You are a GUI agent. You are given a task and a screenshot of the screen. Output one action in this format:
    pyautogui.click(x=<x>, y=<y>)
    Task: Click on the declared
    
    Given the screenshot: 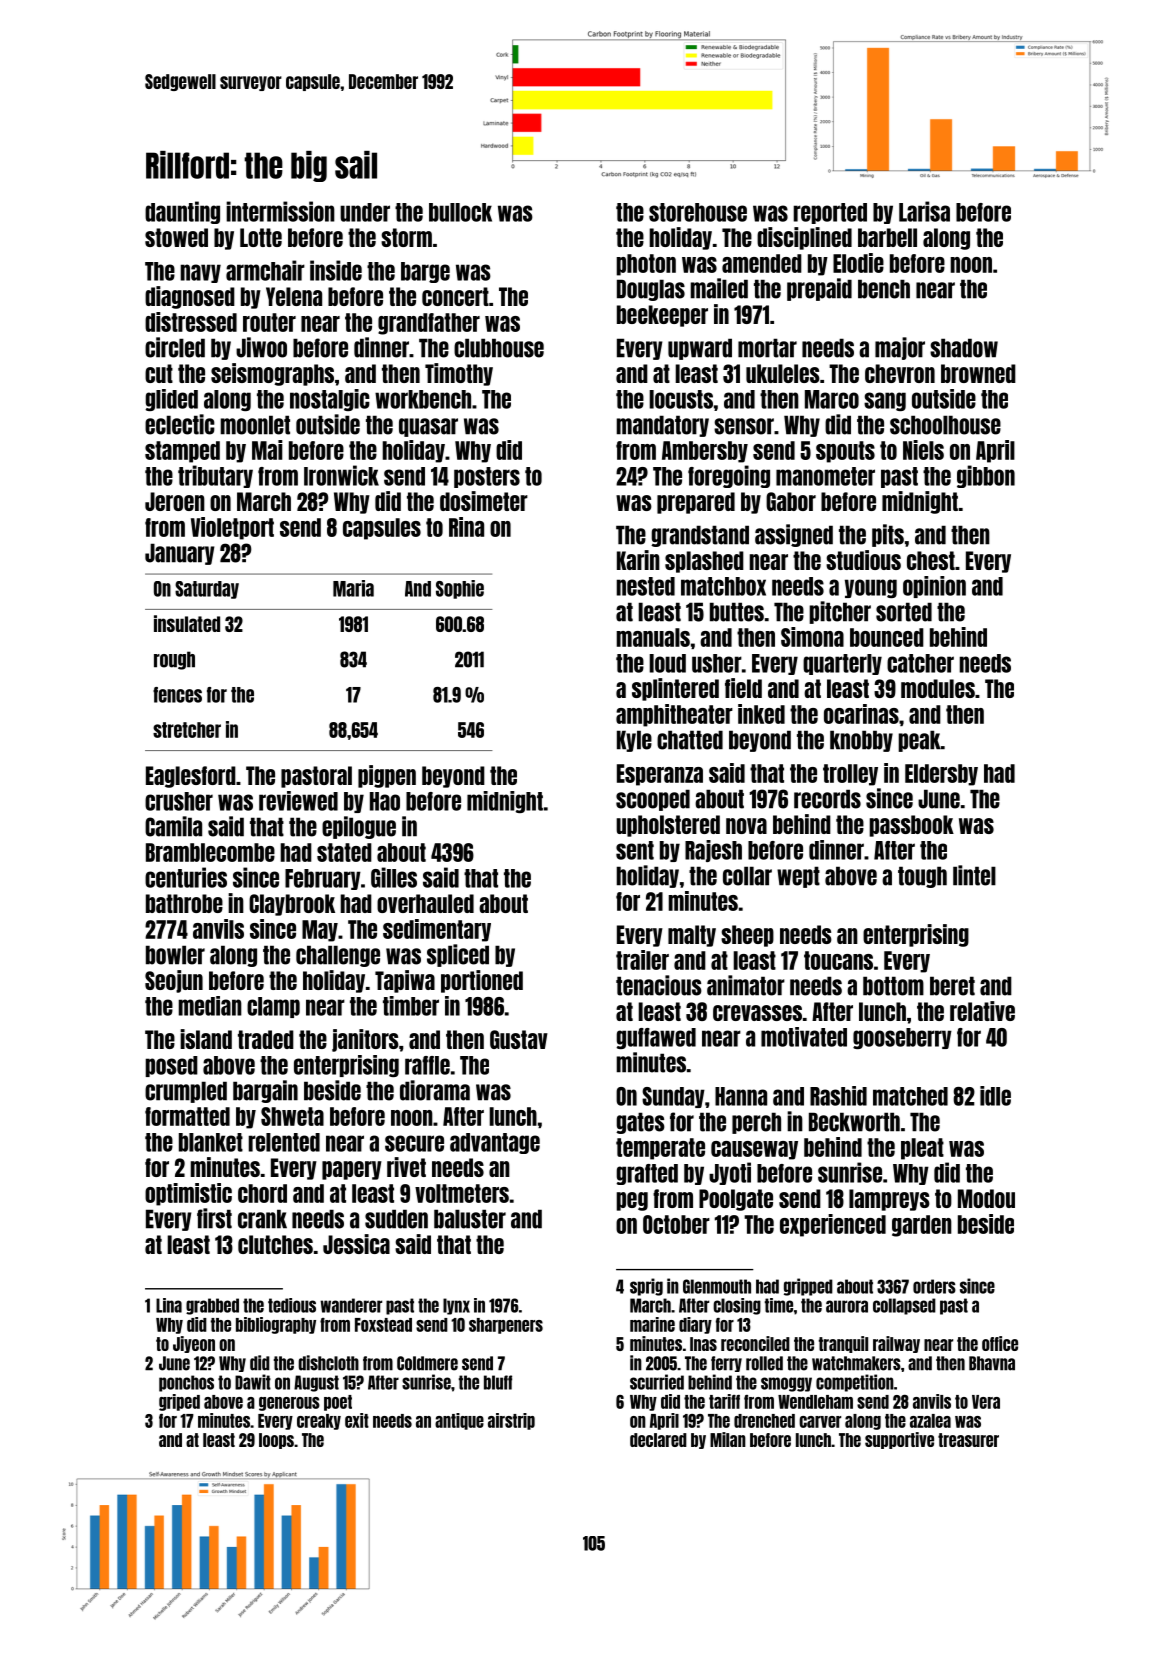 What is the action you would take?
    pyautogui.click(x=658, y=1440)
